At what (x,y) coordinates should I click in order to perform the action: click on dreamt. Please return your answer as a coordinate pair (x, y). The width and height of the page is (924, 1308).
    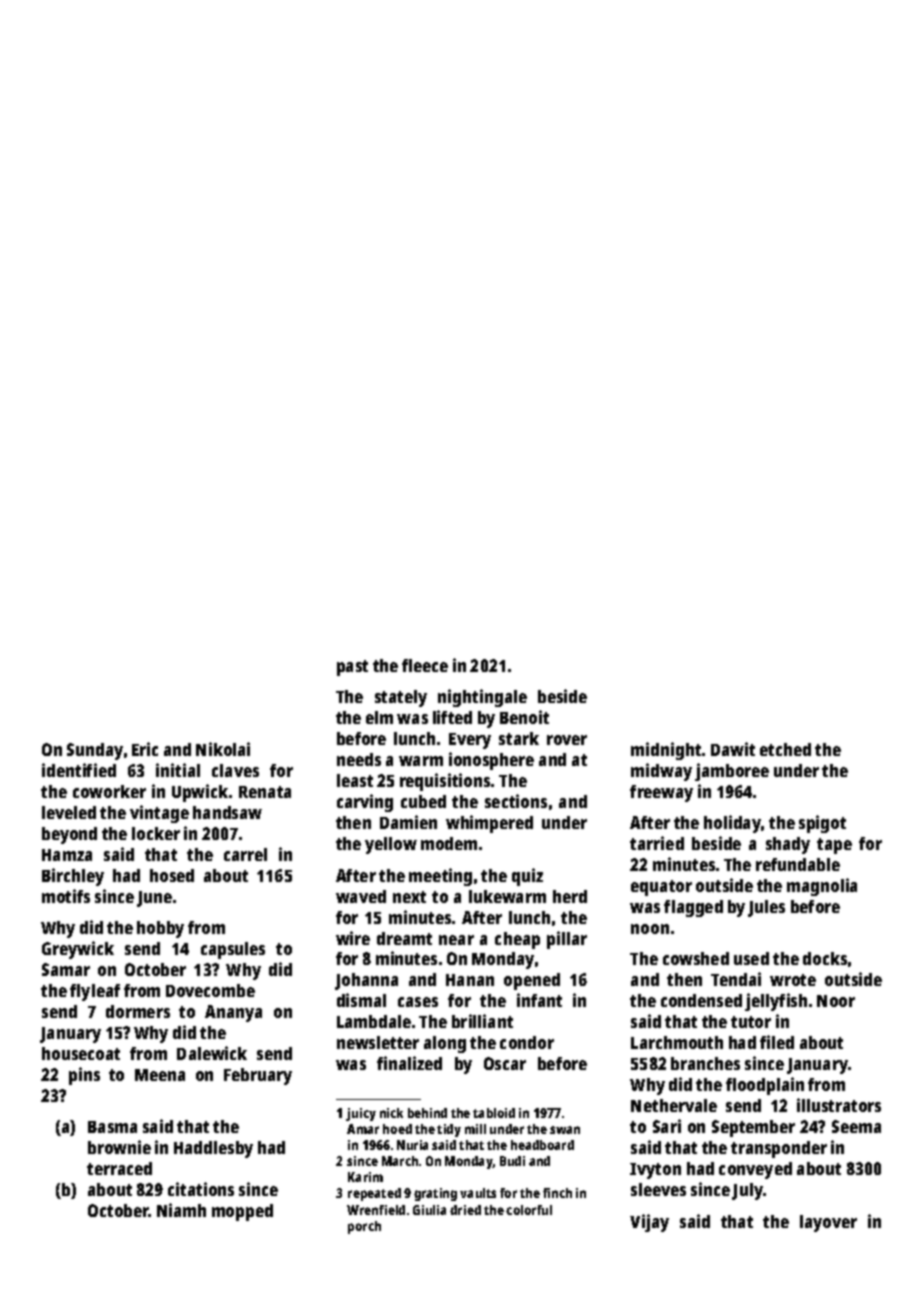
    Looking at the image, I should click on (404, 938).
